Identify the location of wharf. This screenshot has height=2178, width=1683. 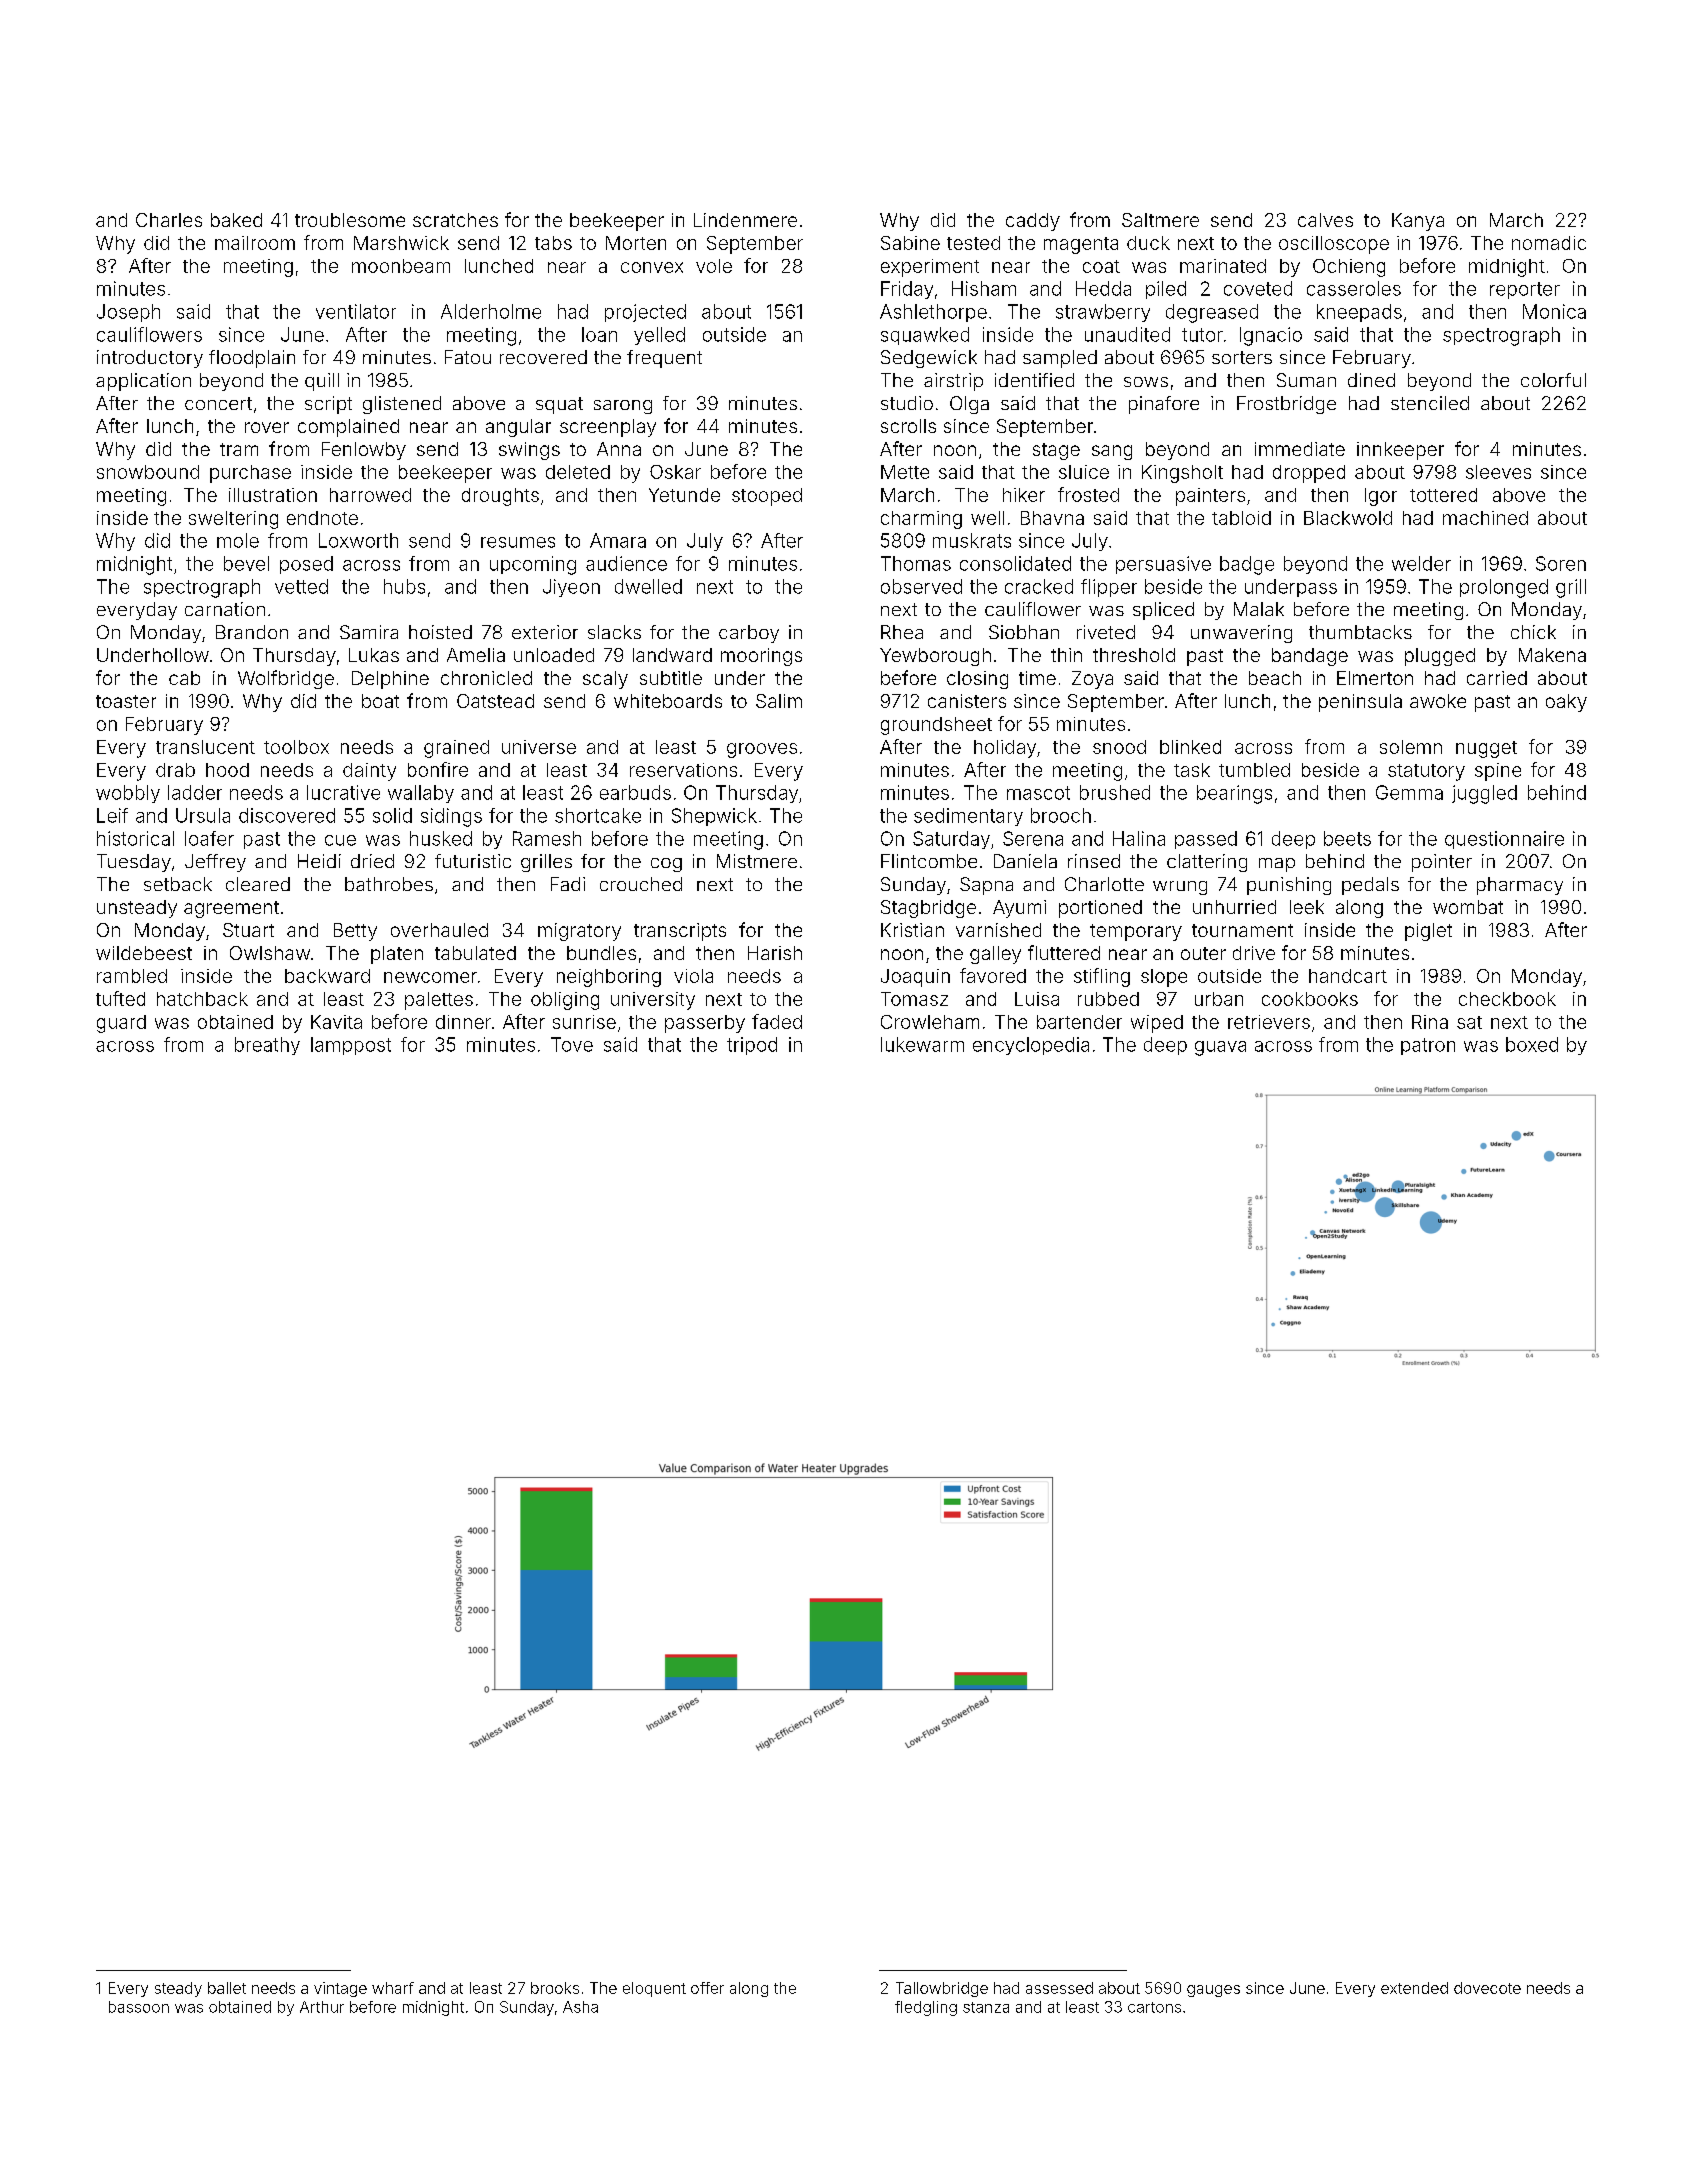
(393, 1988).
